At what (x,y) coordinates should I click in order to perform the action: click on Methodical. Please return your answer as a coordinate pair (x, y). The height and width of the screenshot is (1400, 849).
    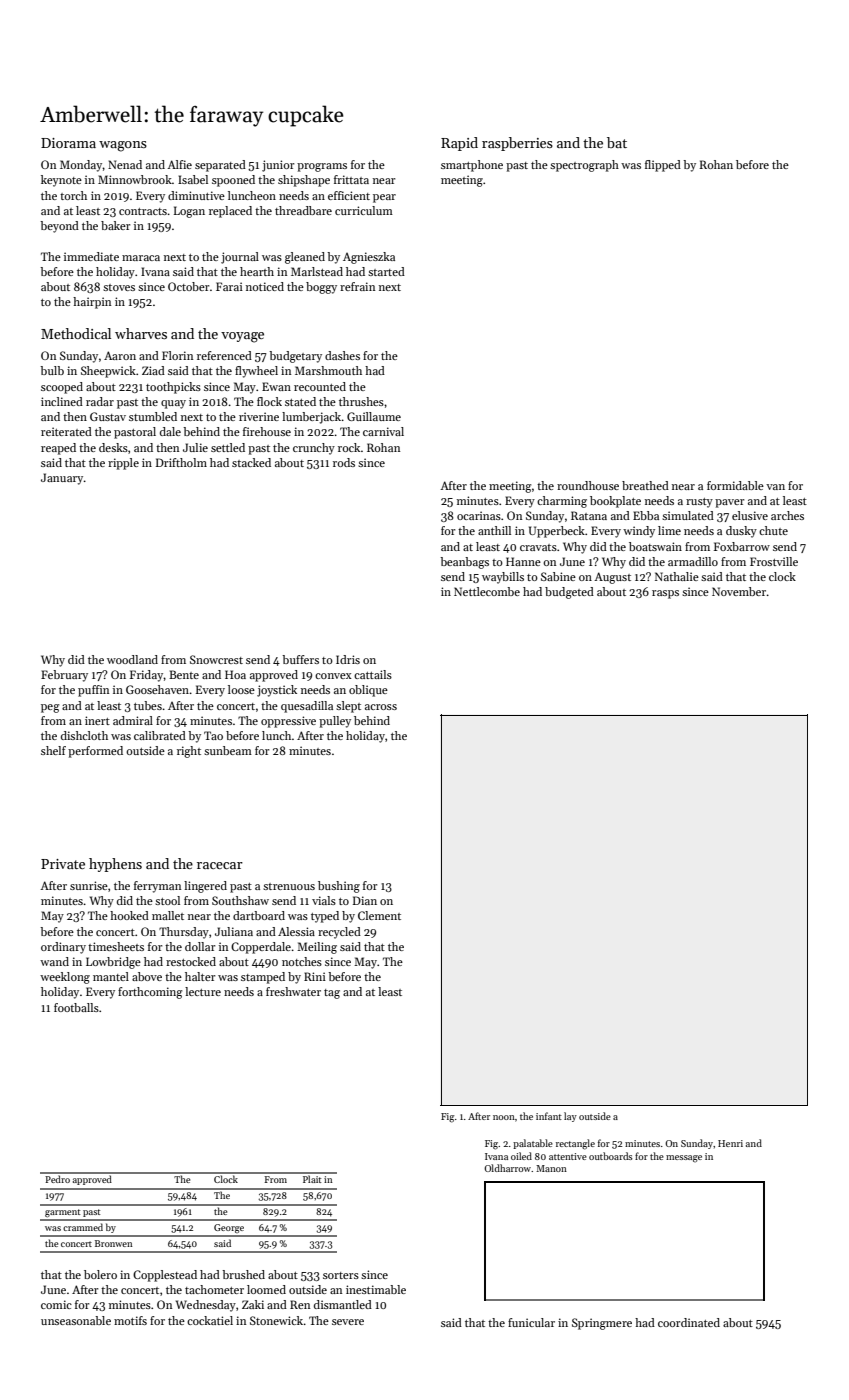
    Looking at the image, I should click on (76, 333).
